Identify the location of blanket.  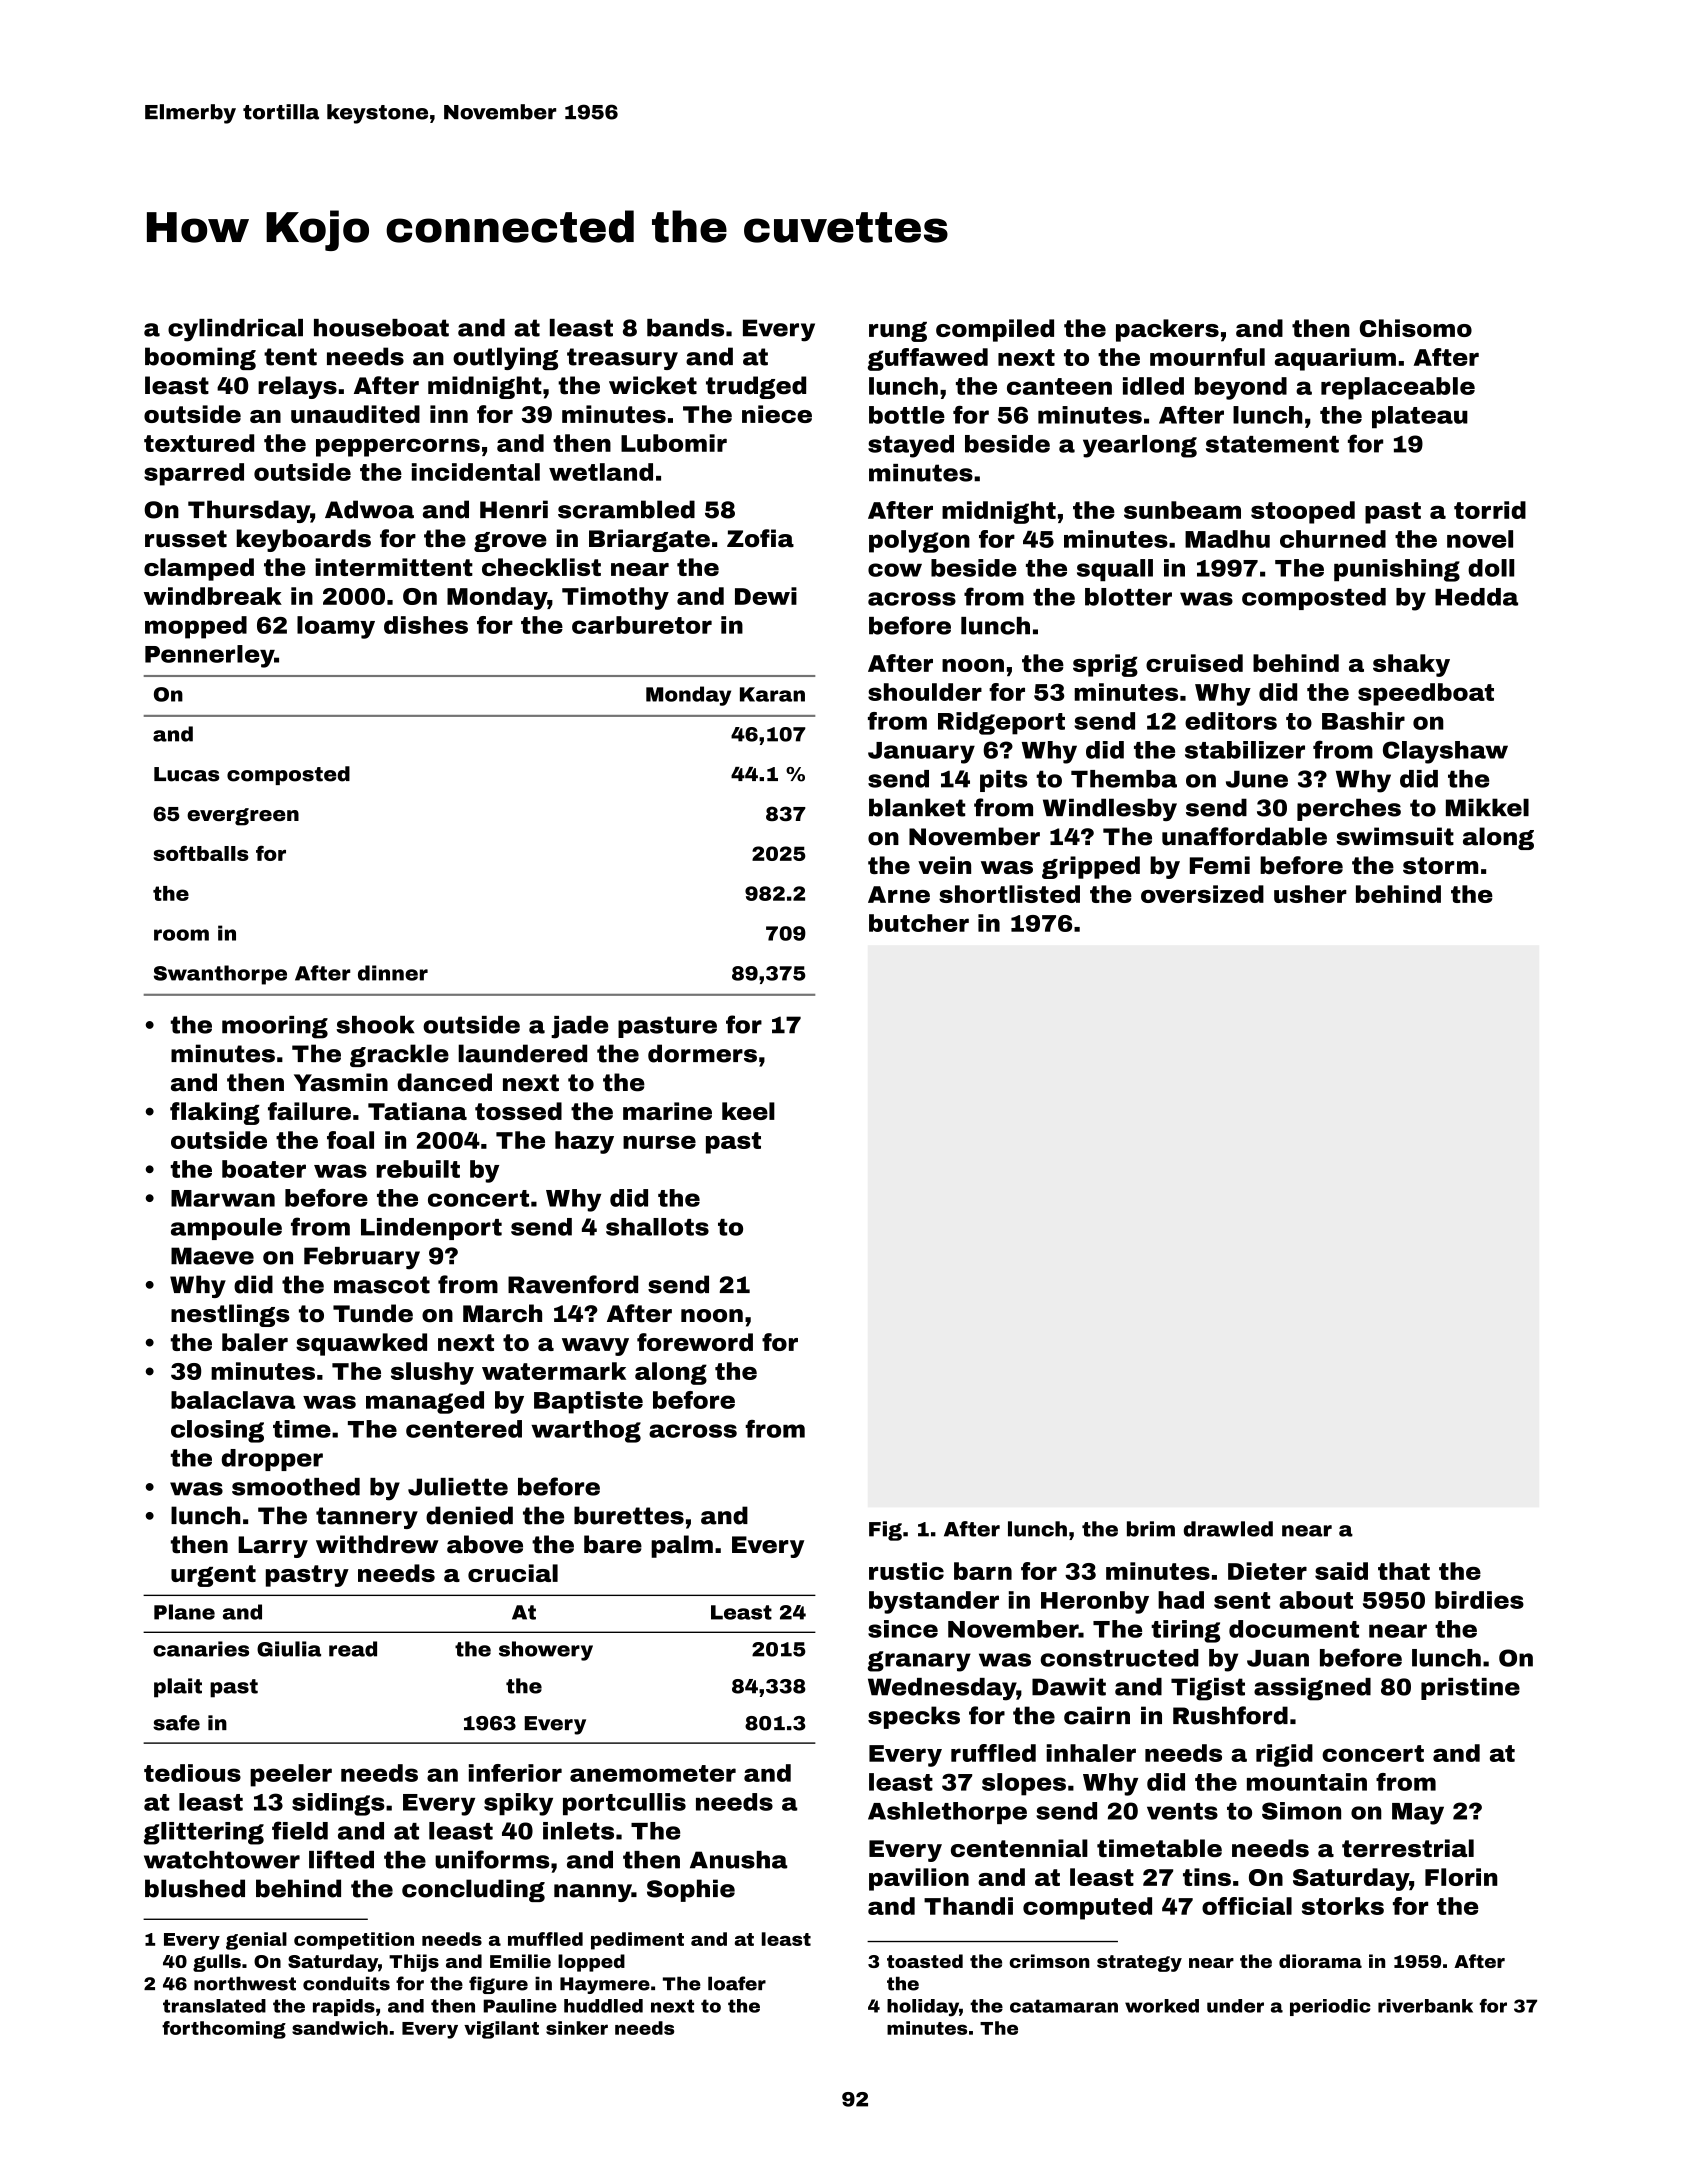
(917, 807).
